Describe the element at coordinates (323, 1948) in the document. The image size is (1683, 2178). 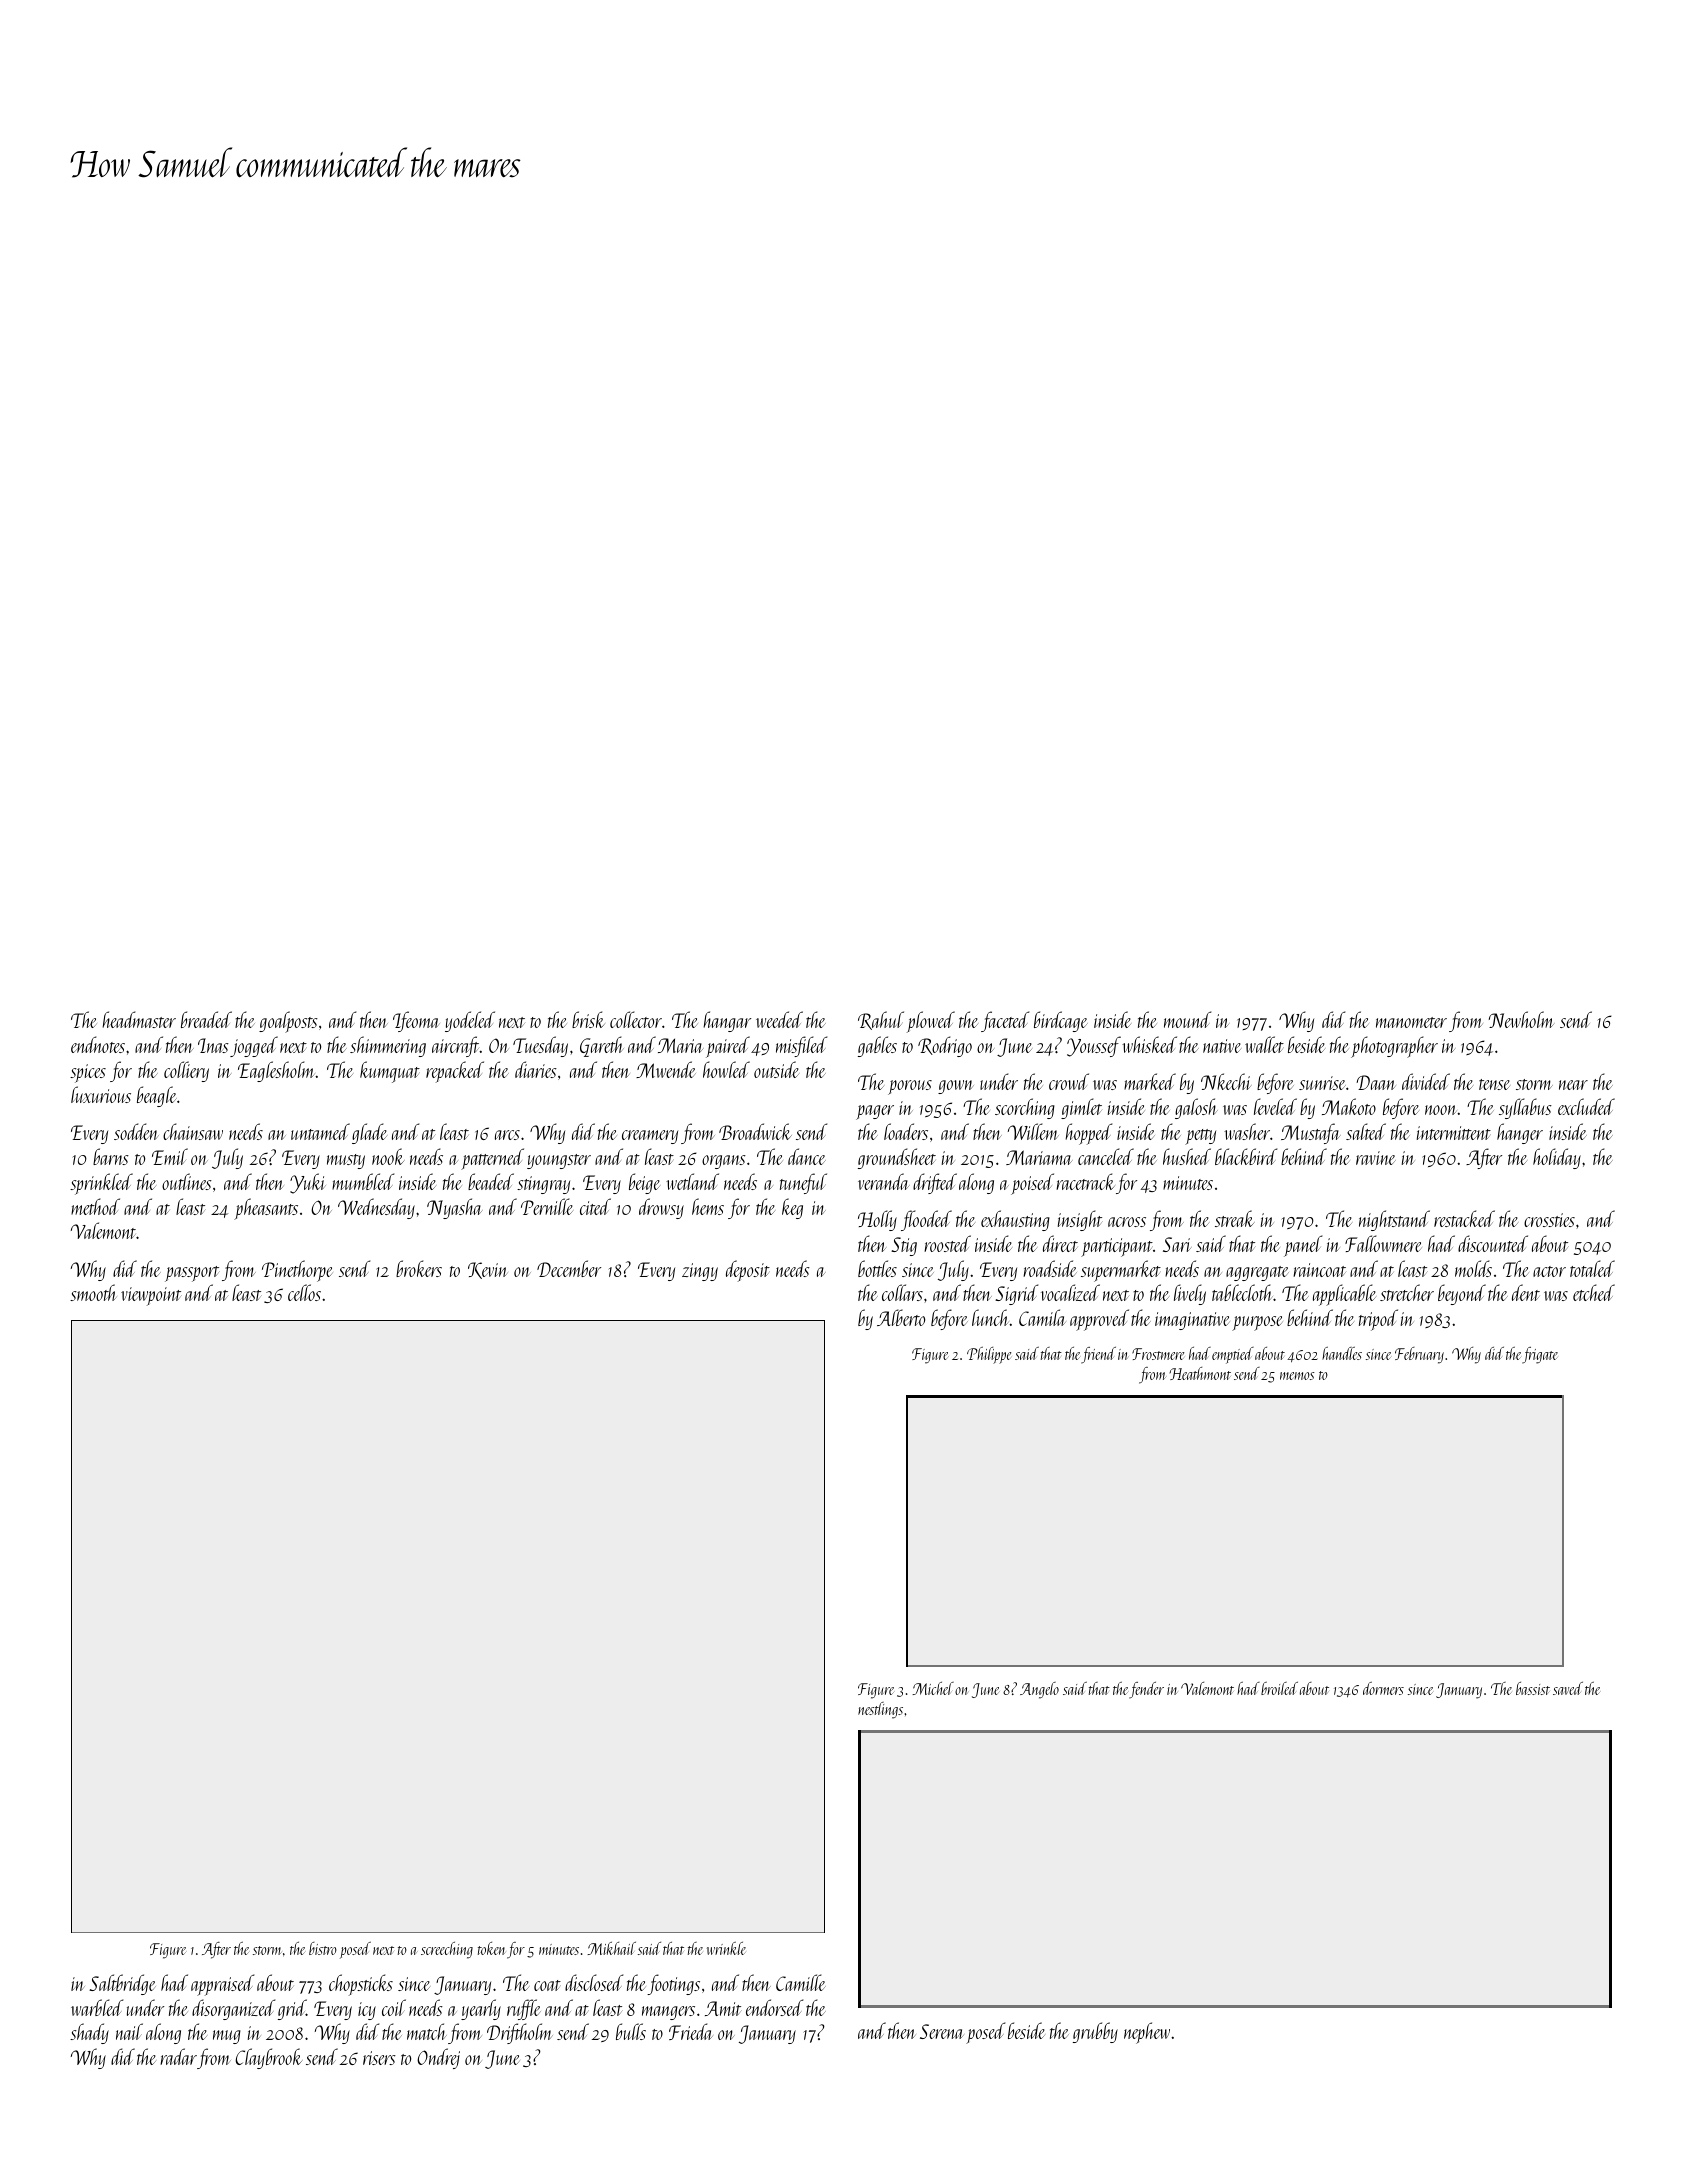
I see `bistro` at that location.
